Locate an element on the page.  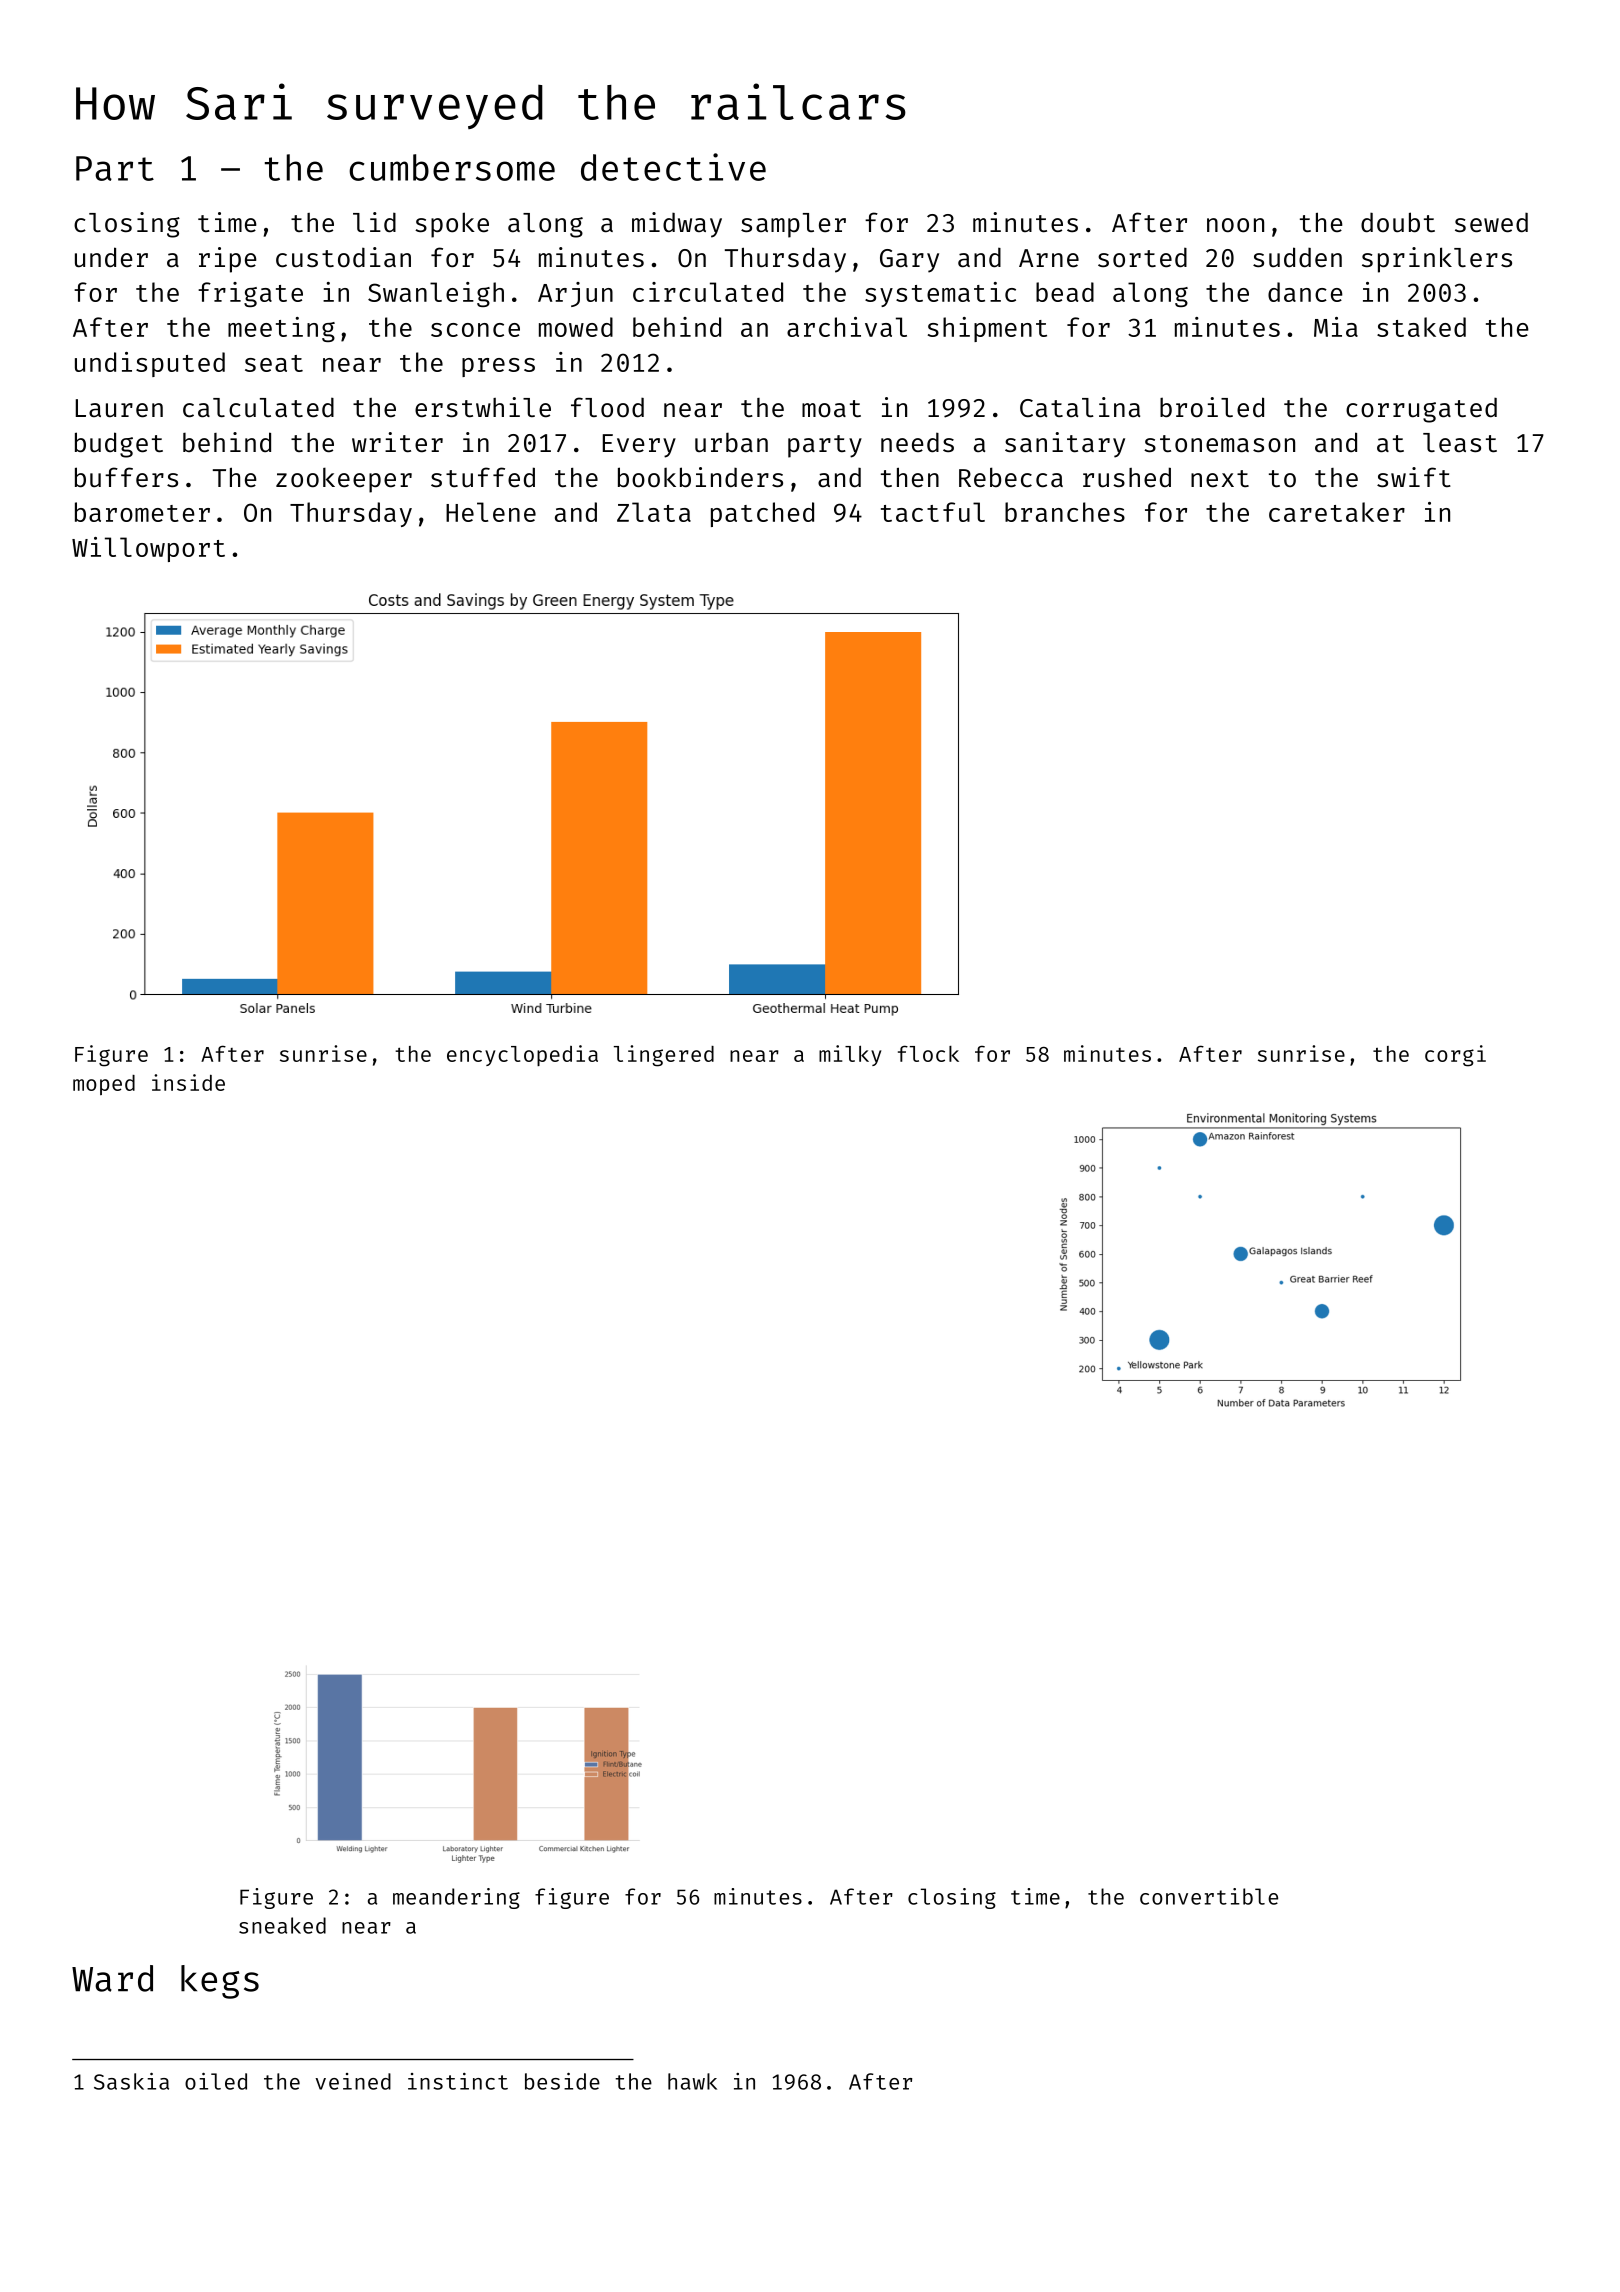
moped is located at coordinates (104, 1085).
